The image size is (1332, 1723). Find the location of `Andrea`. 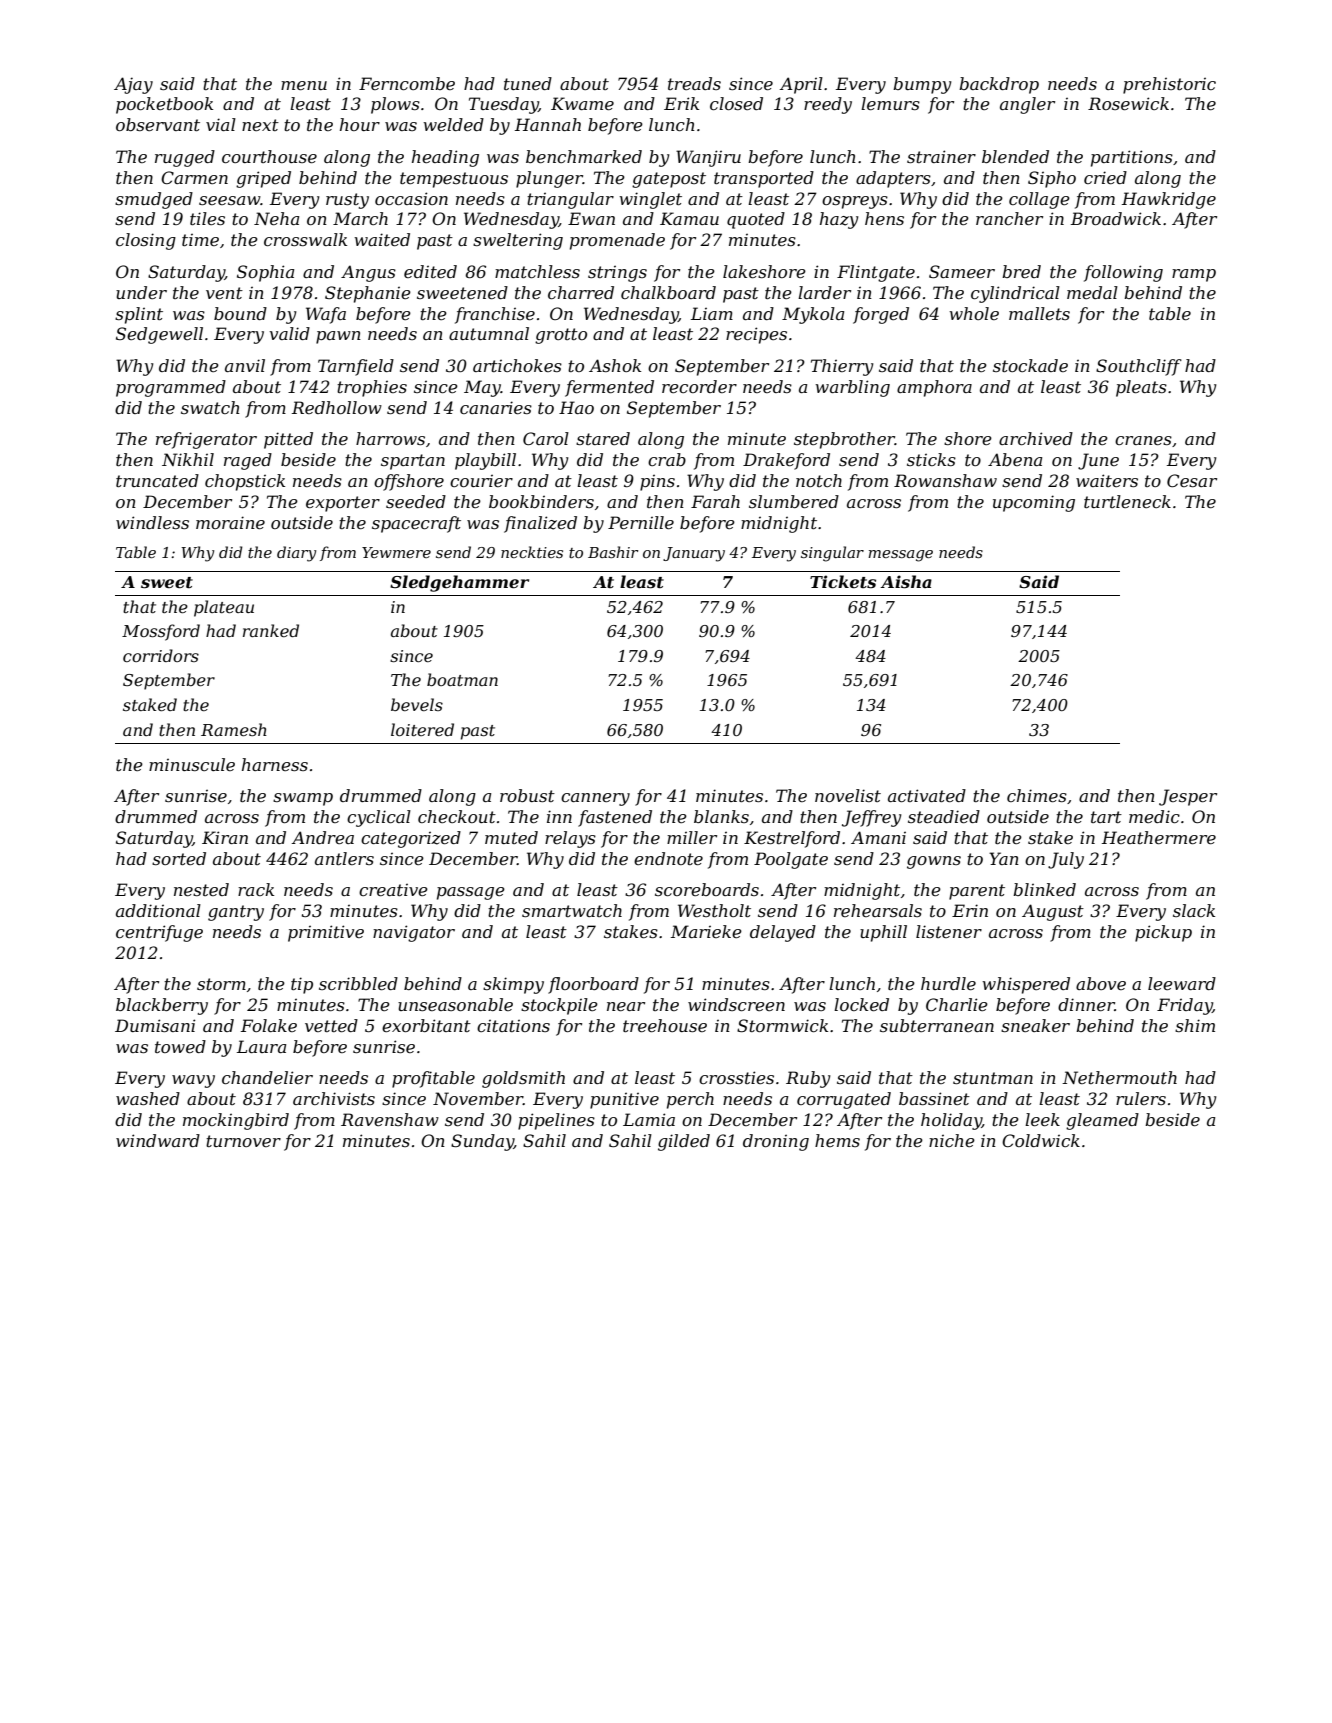

Andrea is located at coordinates (322, 837).
